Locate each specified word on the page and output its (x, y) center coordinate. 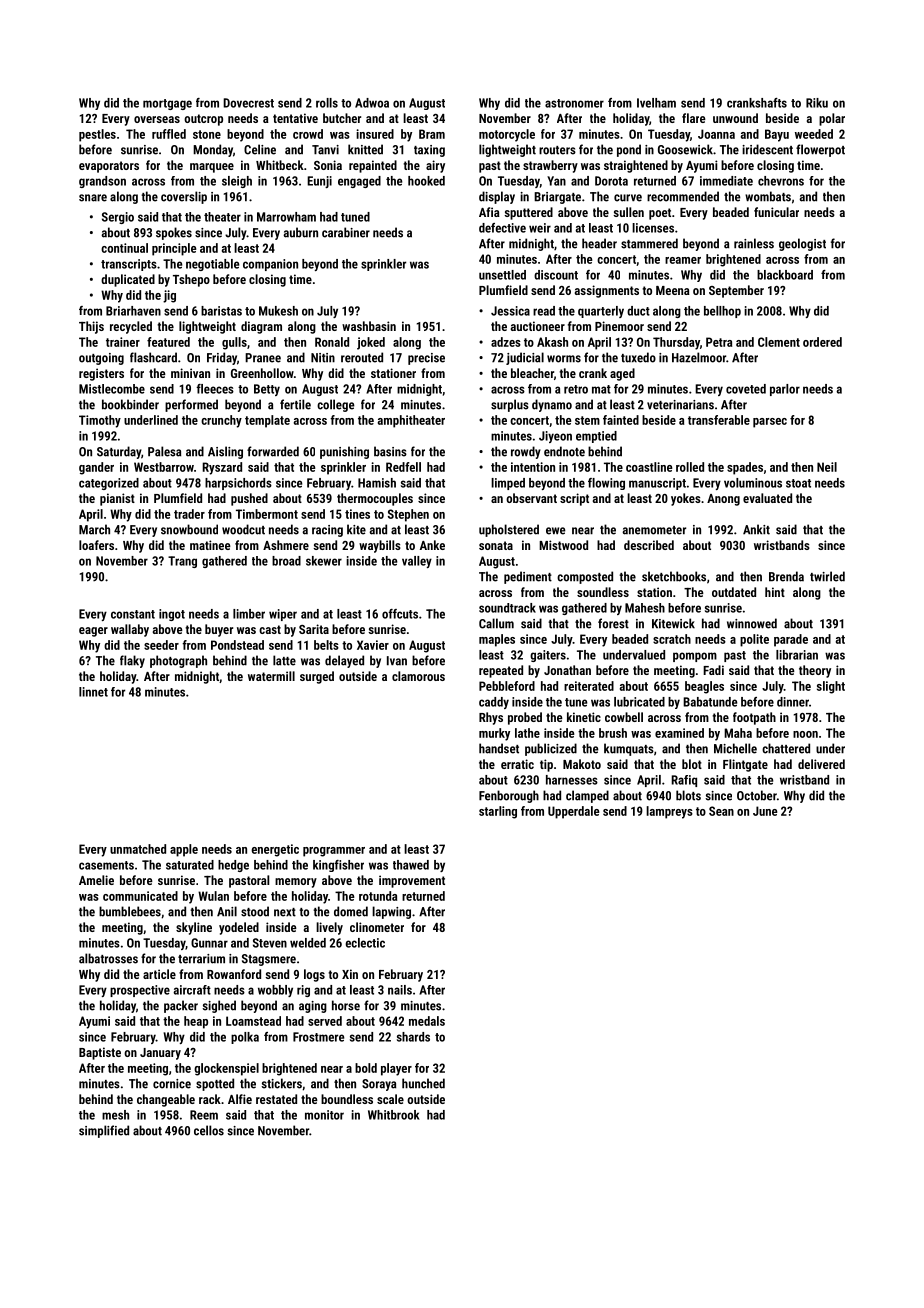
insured (375, 134)
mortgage (167, 104)
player (396, 1069)
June (765, 811)
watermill (271, 676)
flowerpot (820, 150)
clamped (587, 796)
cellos (209, 1130)
